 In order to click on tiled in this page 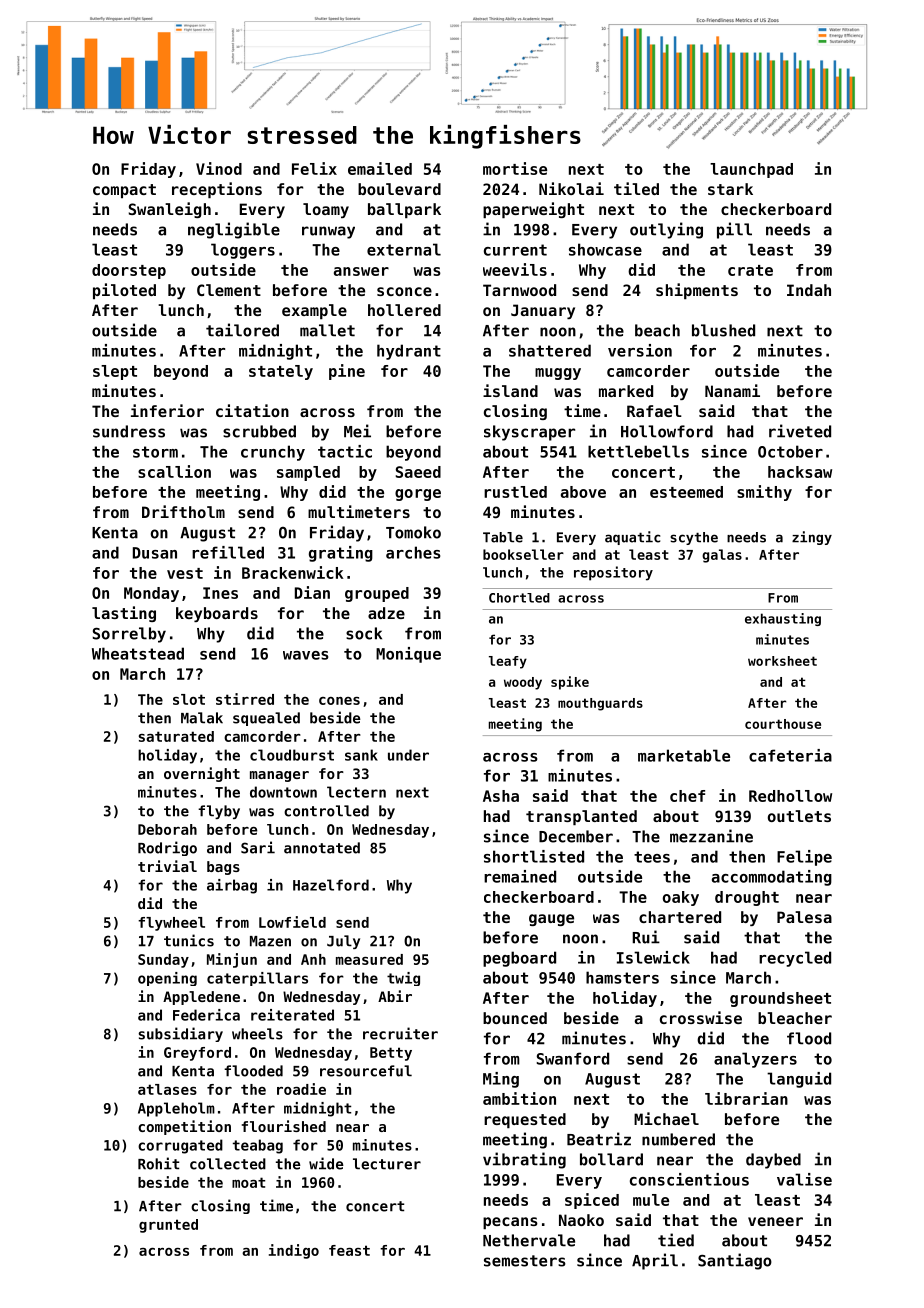, I will do `click(636, 188)`.
